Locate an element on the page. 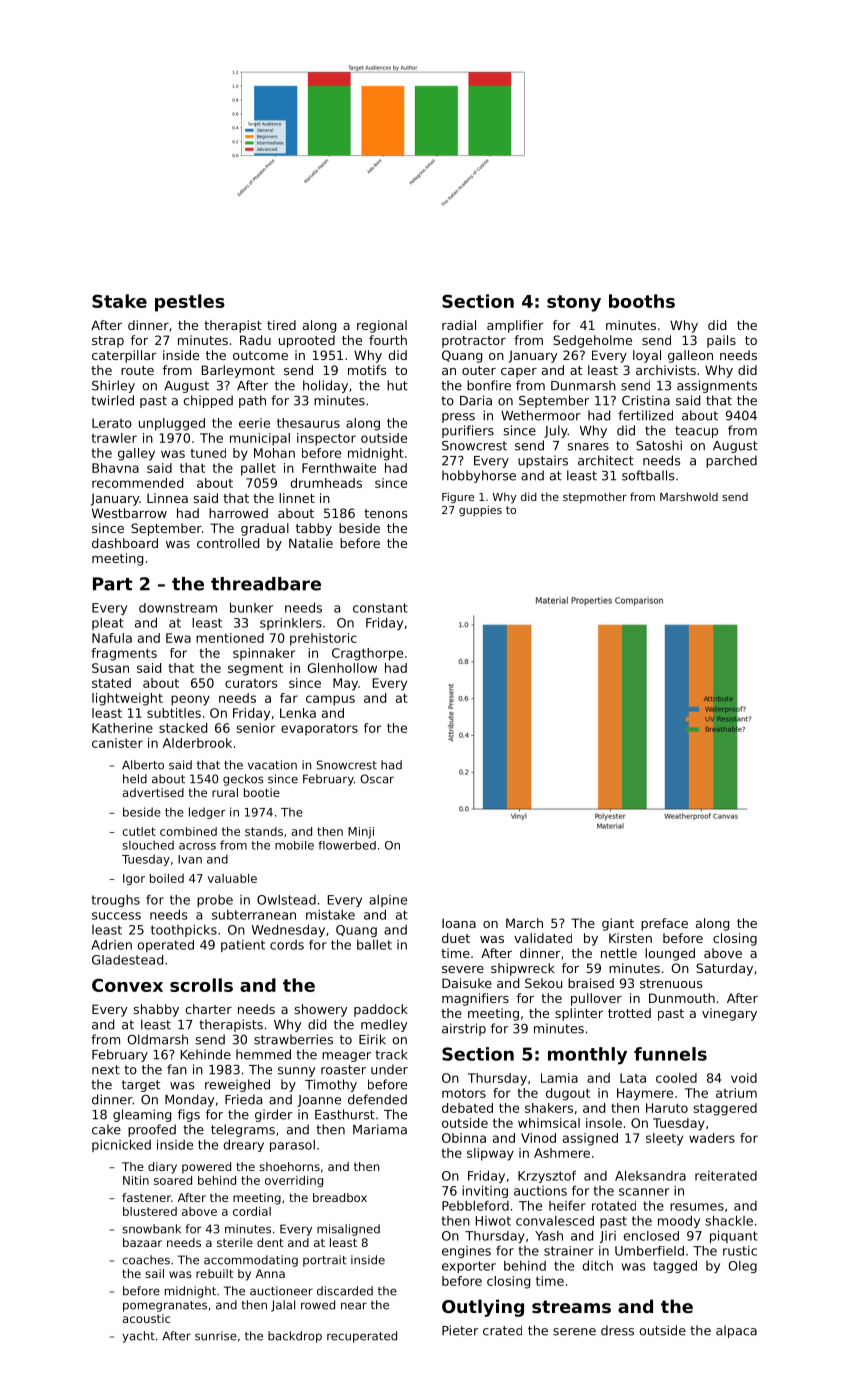 This document has height=1400, width=849. next is located at coordinates (106, 1070).
